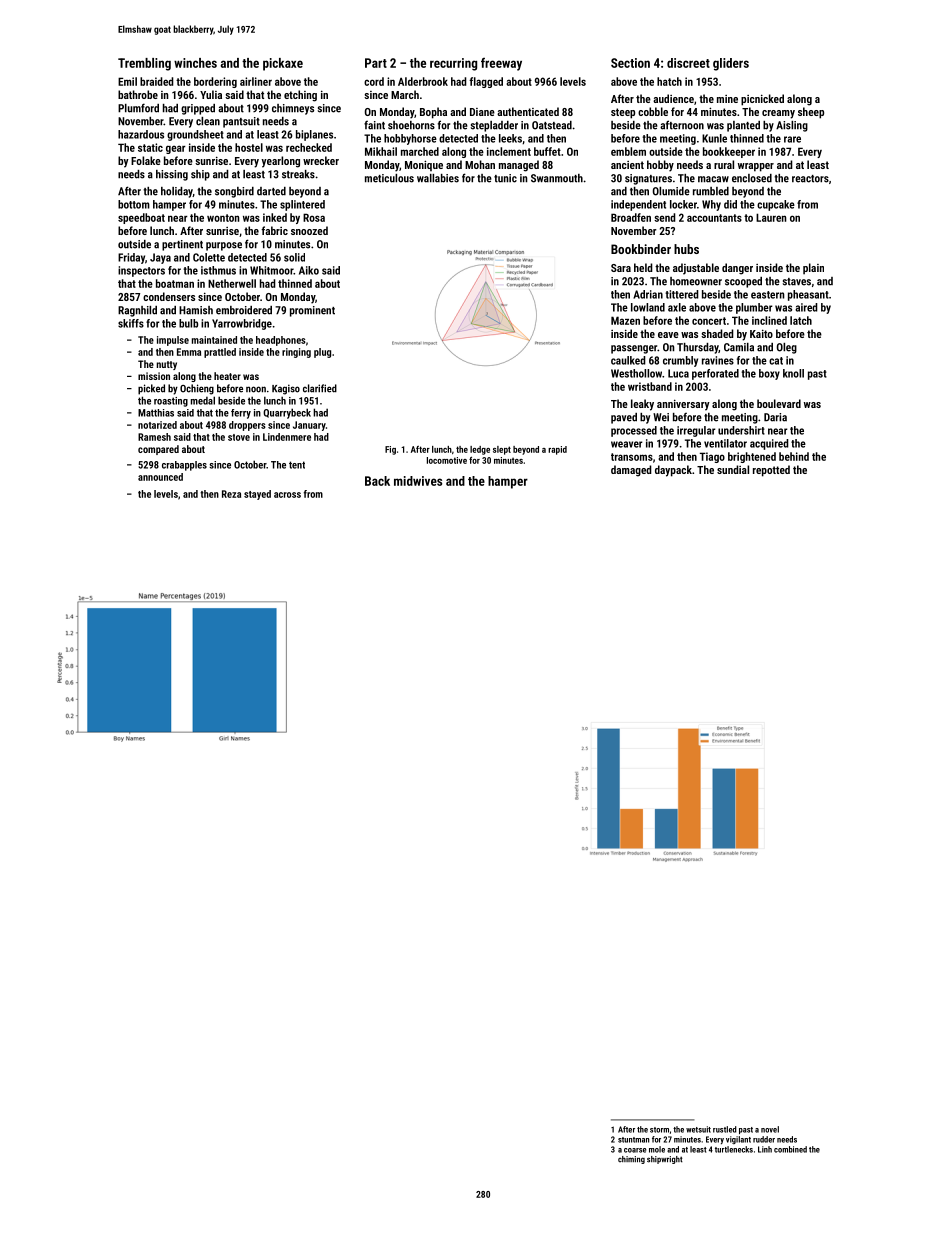 This screenshot has width=952, height=1233. What do you see at coordinates (673, 471) in the screenshot?
I see `daypack` at bounding box center [673, 471].
